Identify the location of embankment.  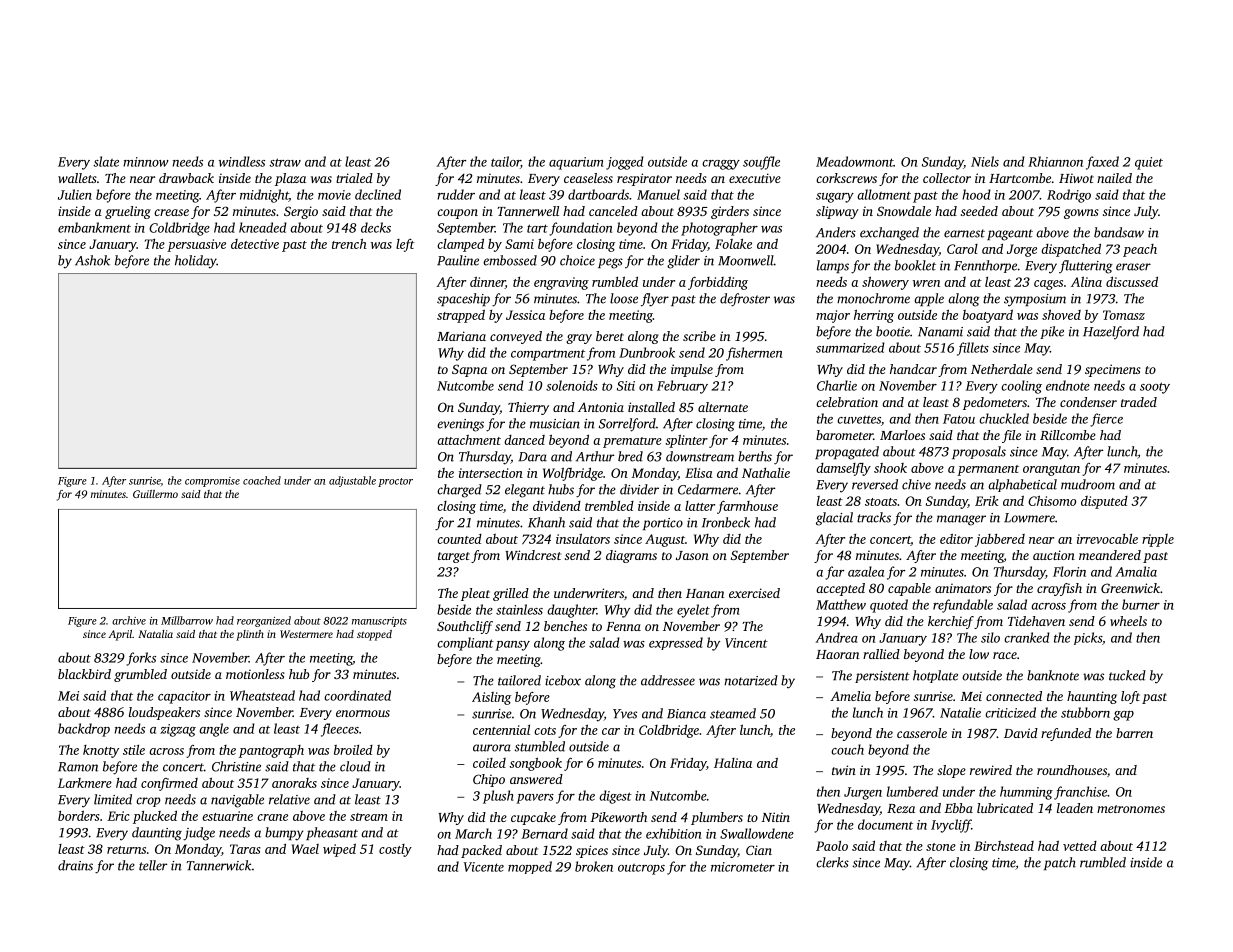
(94, 227).
